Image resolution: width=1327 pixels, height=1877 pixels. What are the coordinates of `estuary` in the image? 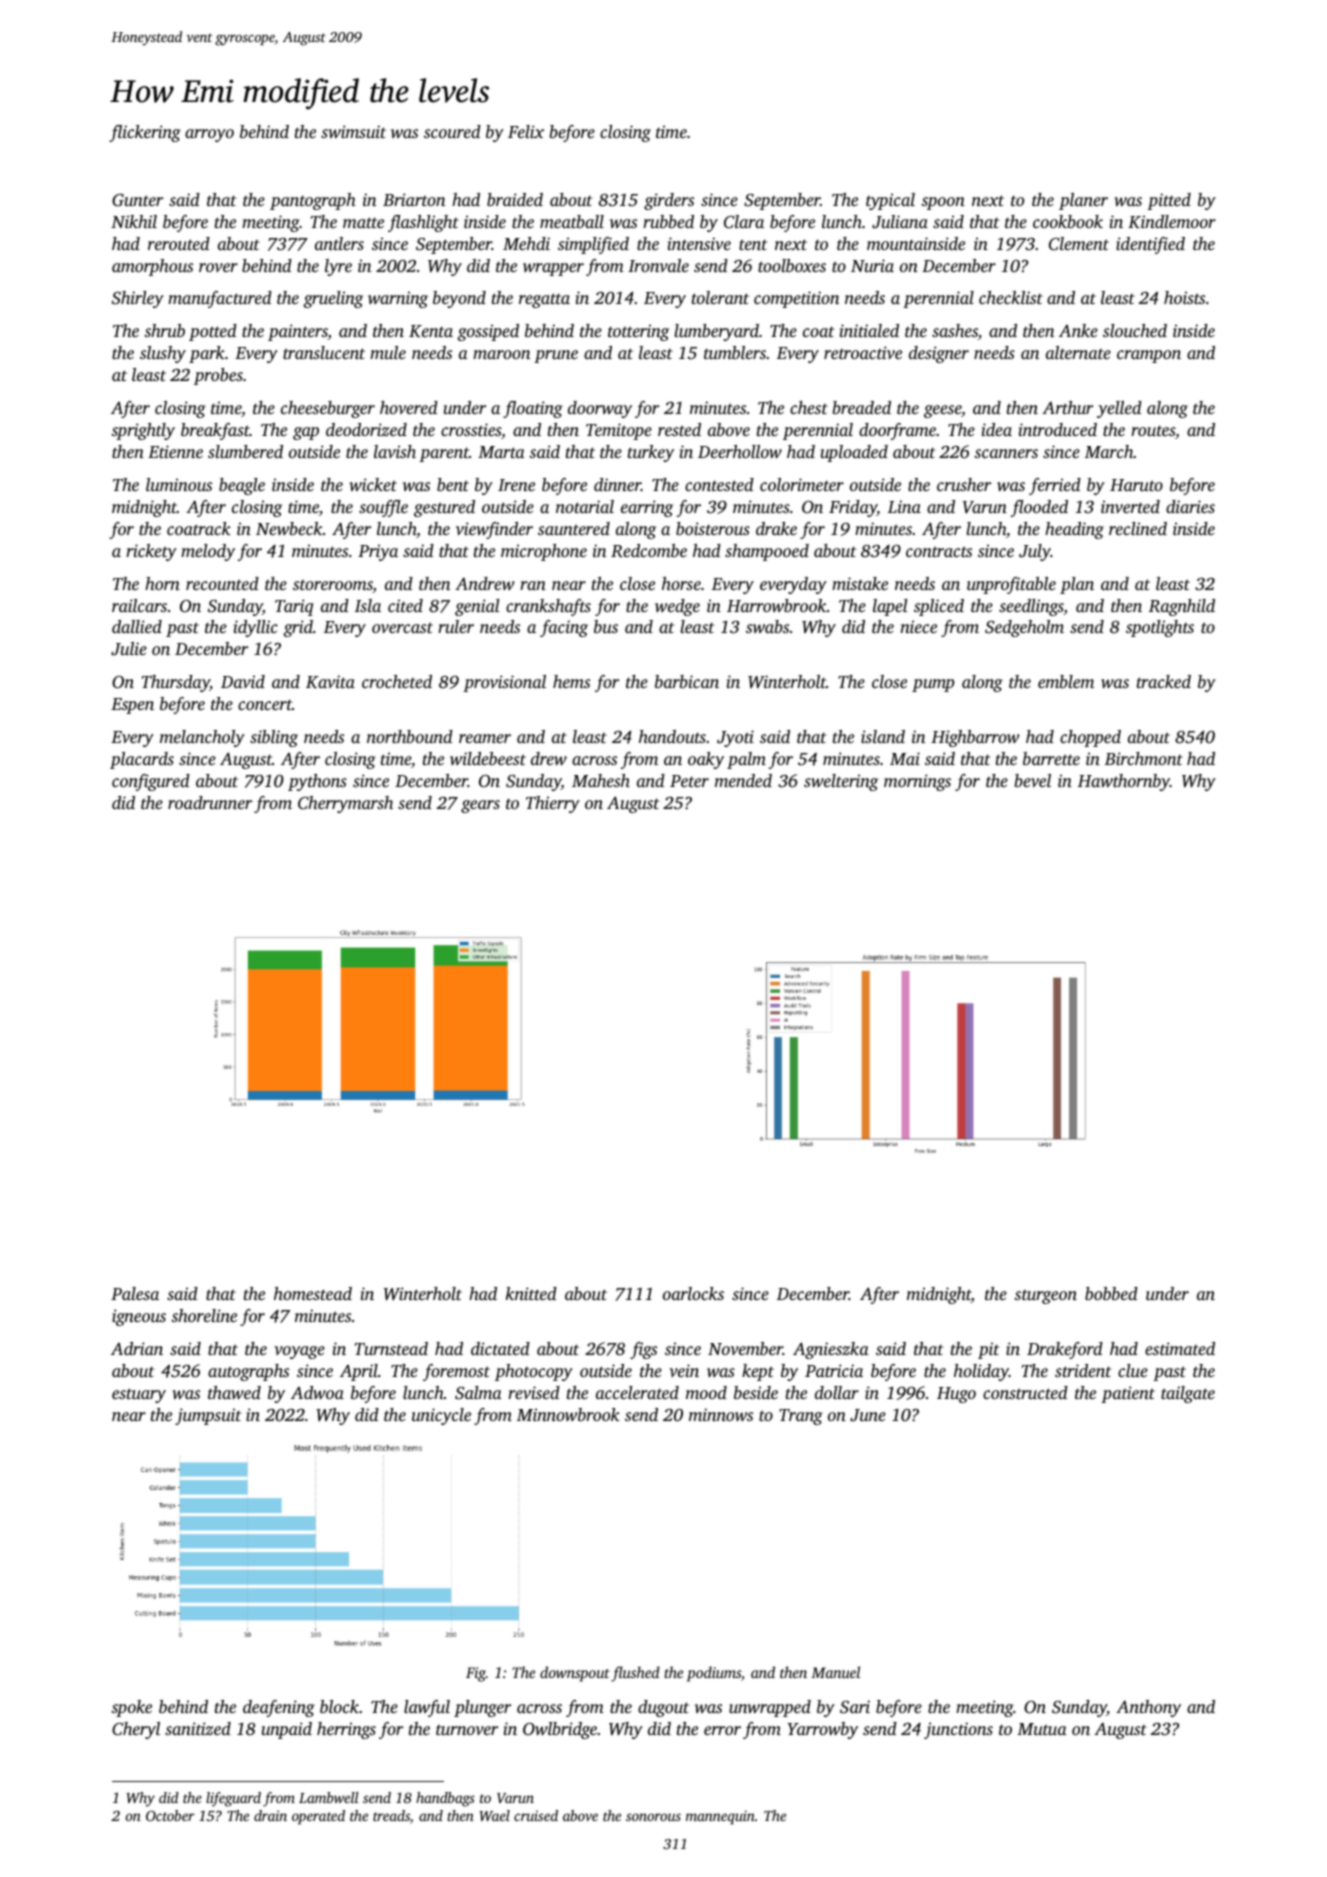 It's located at (139, 1395).
